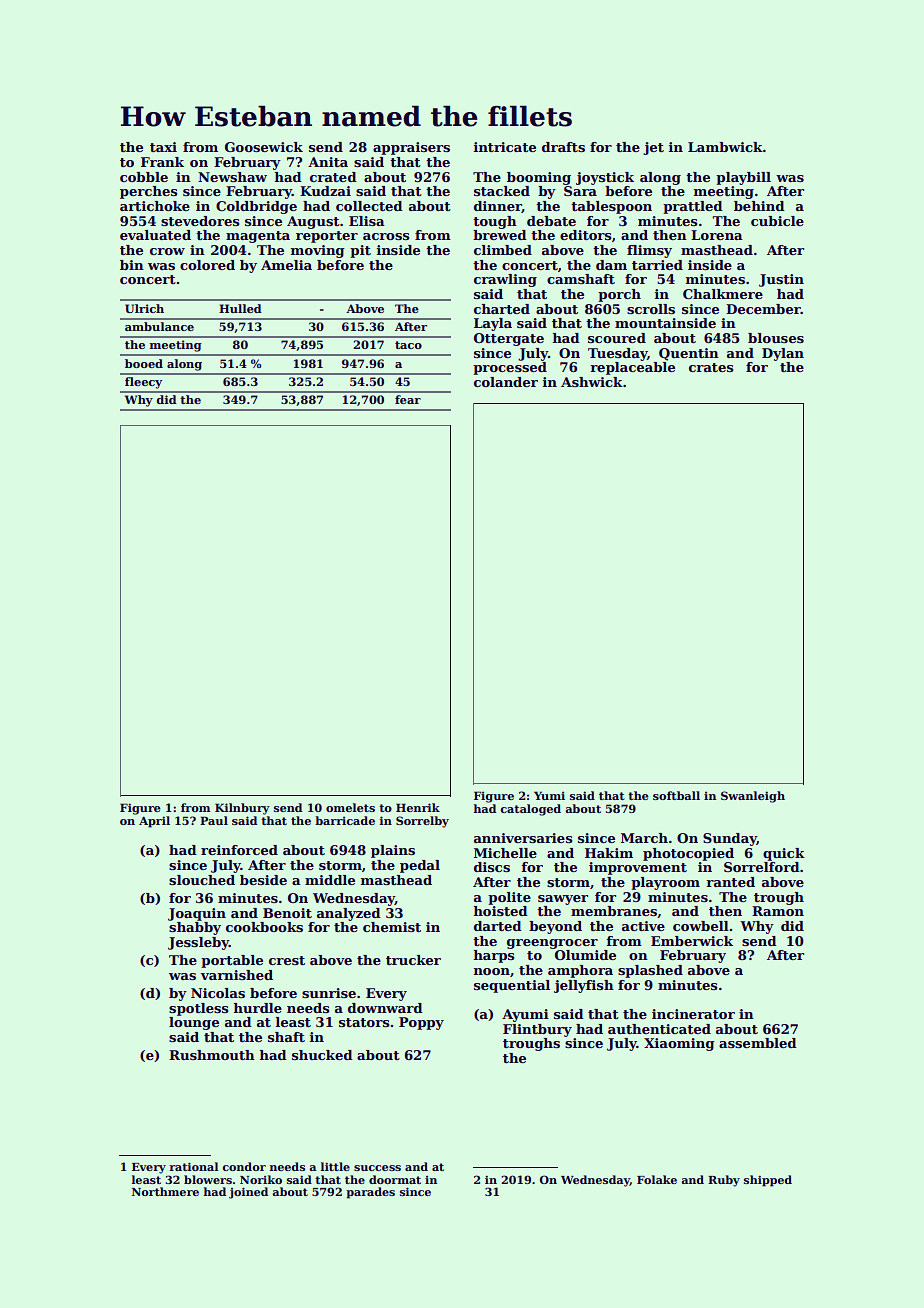  I want to click on across, so click(386, 236).
